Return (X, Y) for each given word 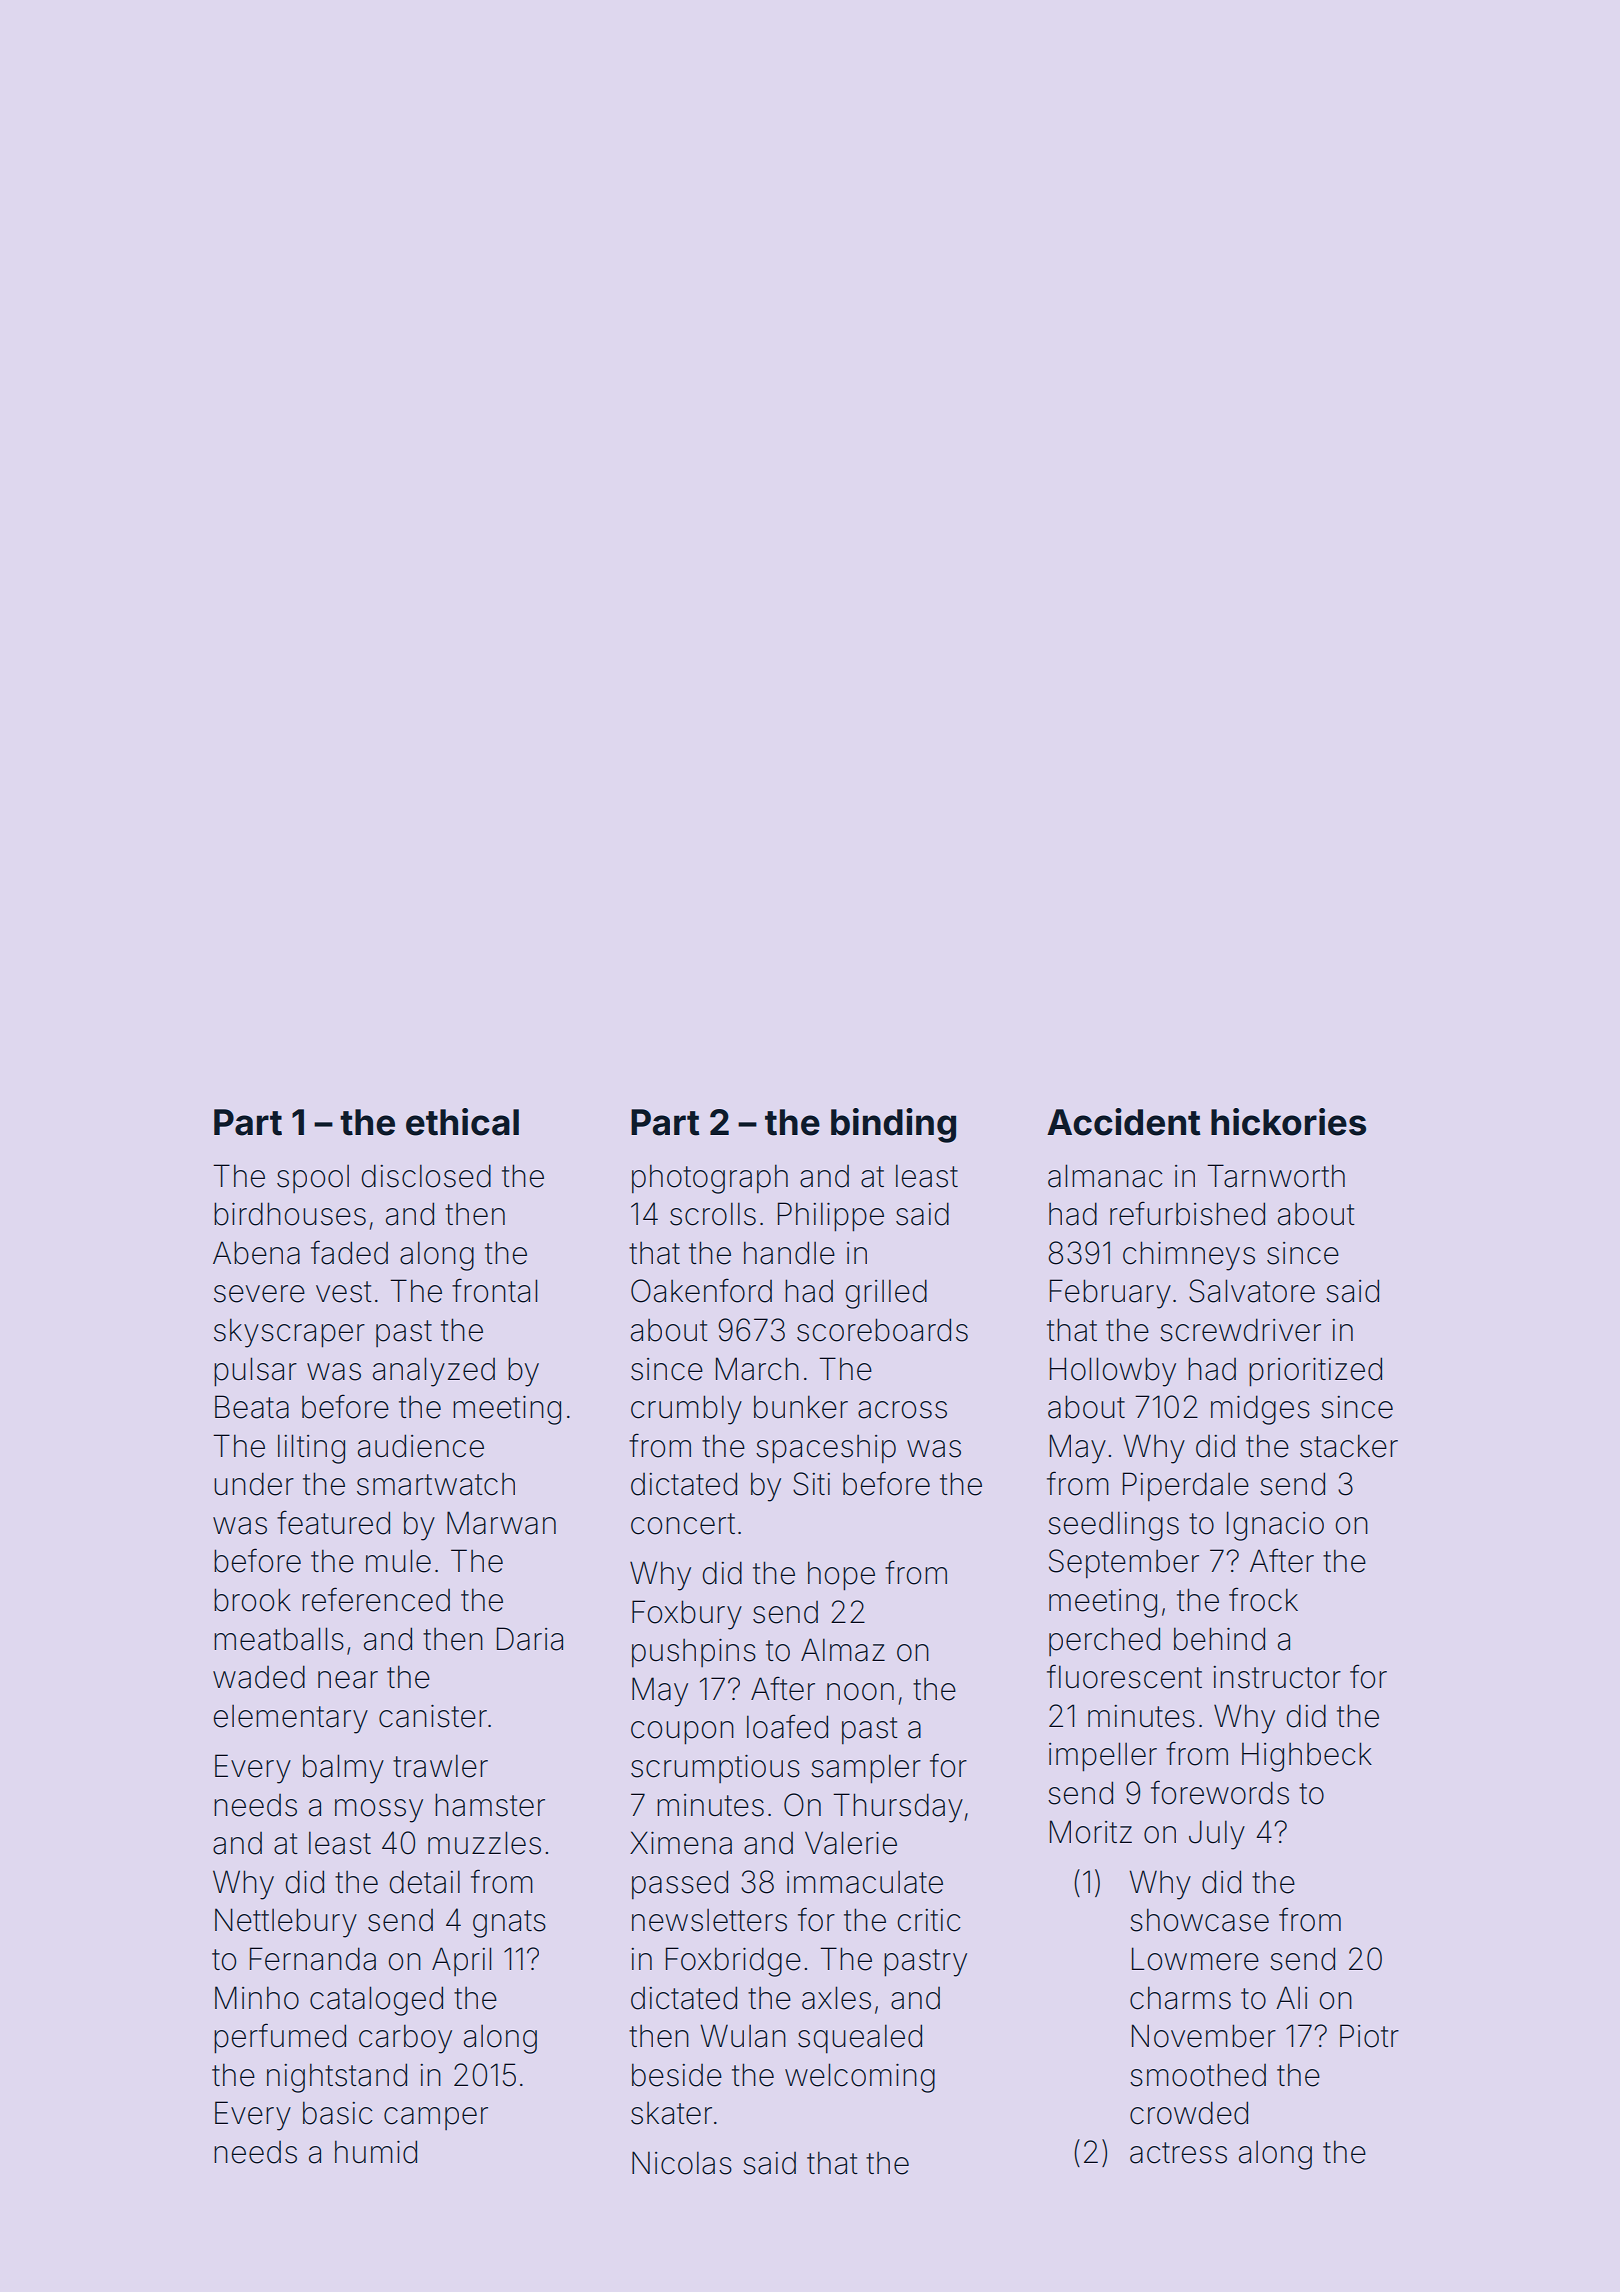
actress (1178, 2153)
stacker (1349, 1446)
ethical (462, 1122)
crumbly (686, 1410)
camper (436, 2118)
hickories (1288, 1122)
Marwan (501, 1523)
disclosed (426, 1176)
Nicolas (682, 2163)
